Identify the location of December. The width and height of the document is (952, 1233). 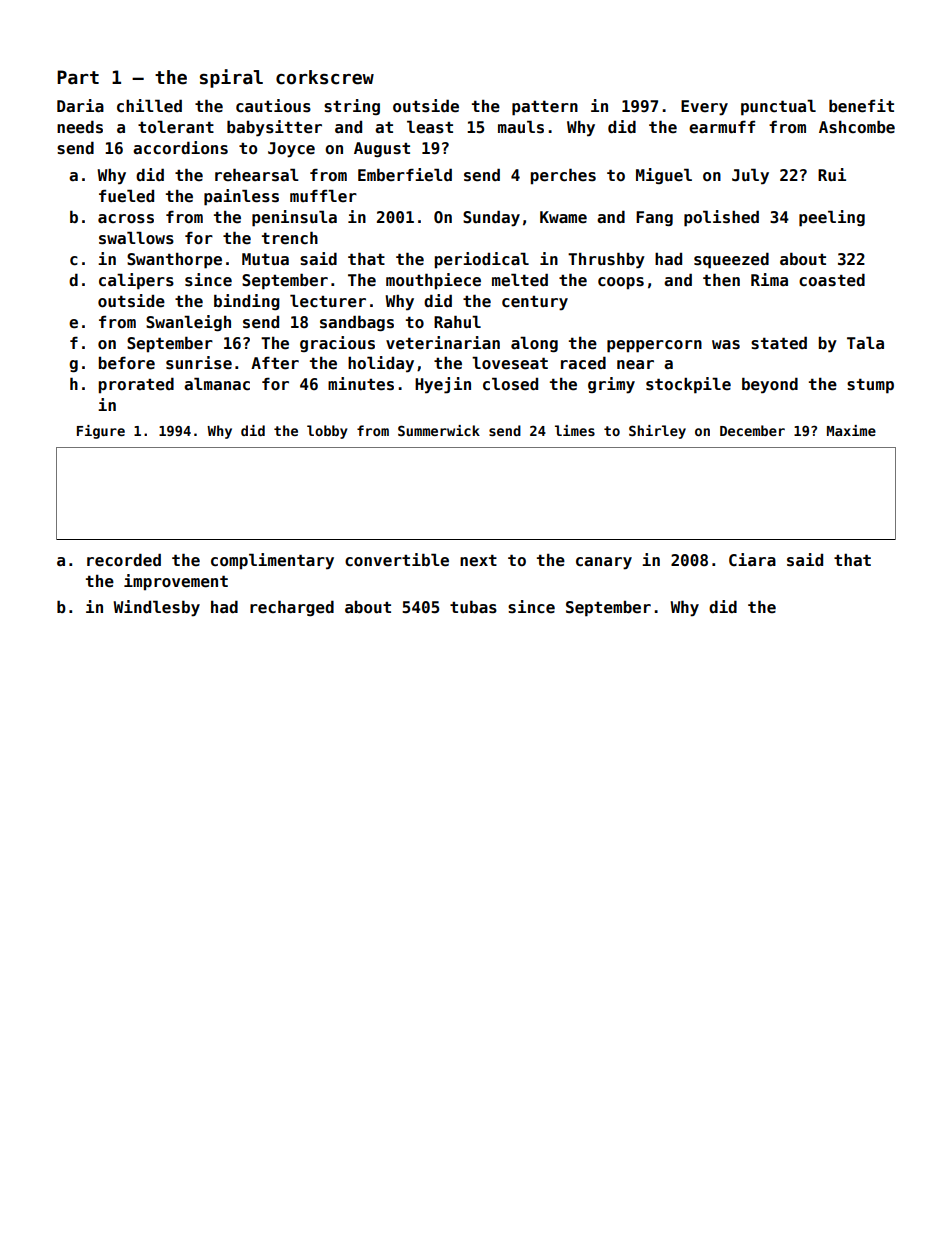
(752, 430).
